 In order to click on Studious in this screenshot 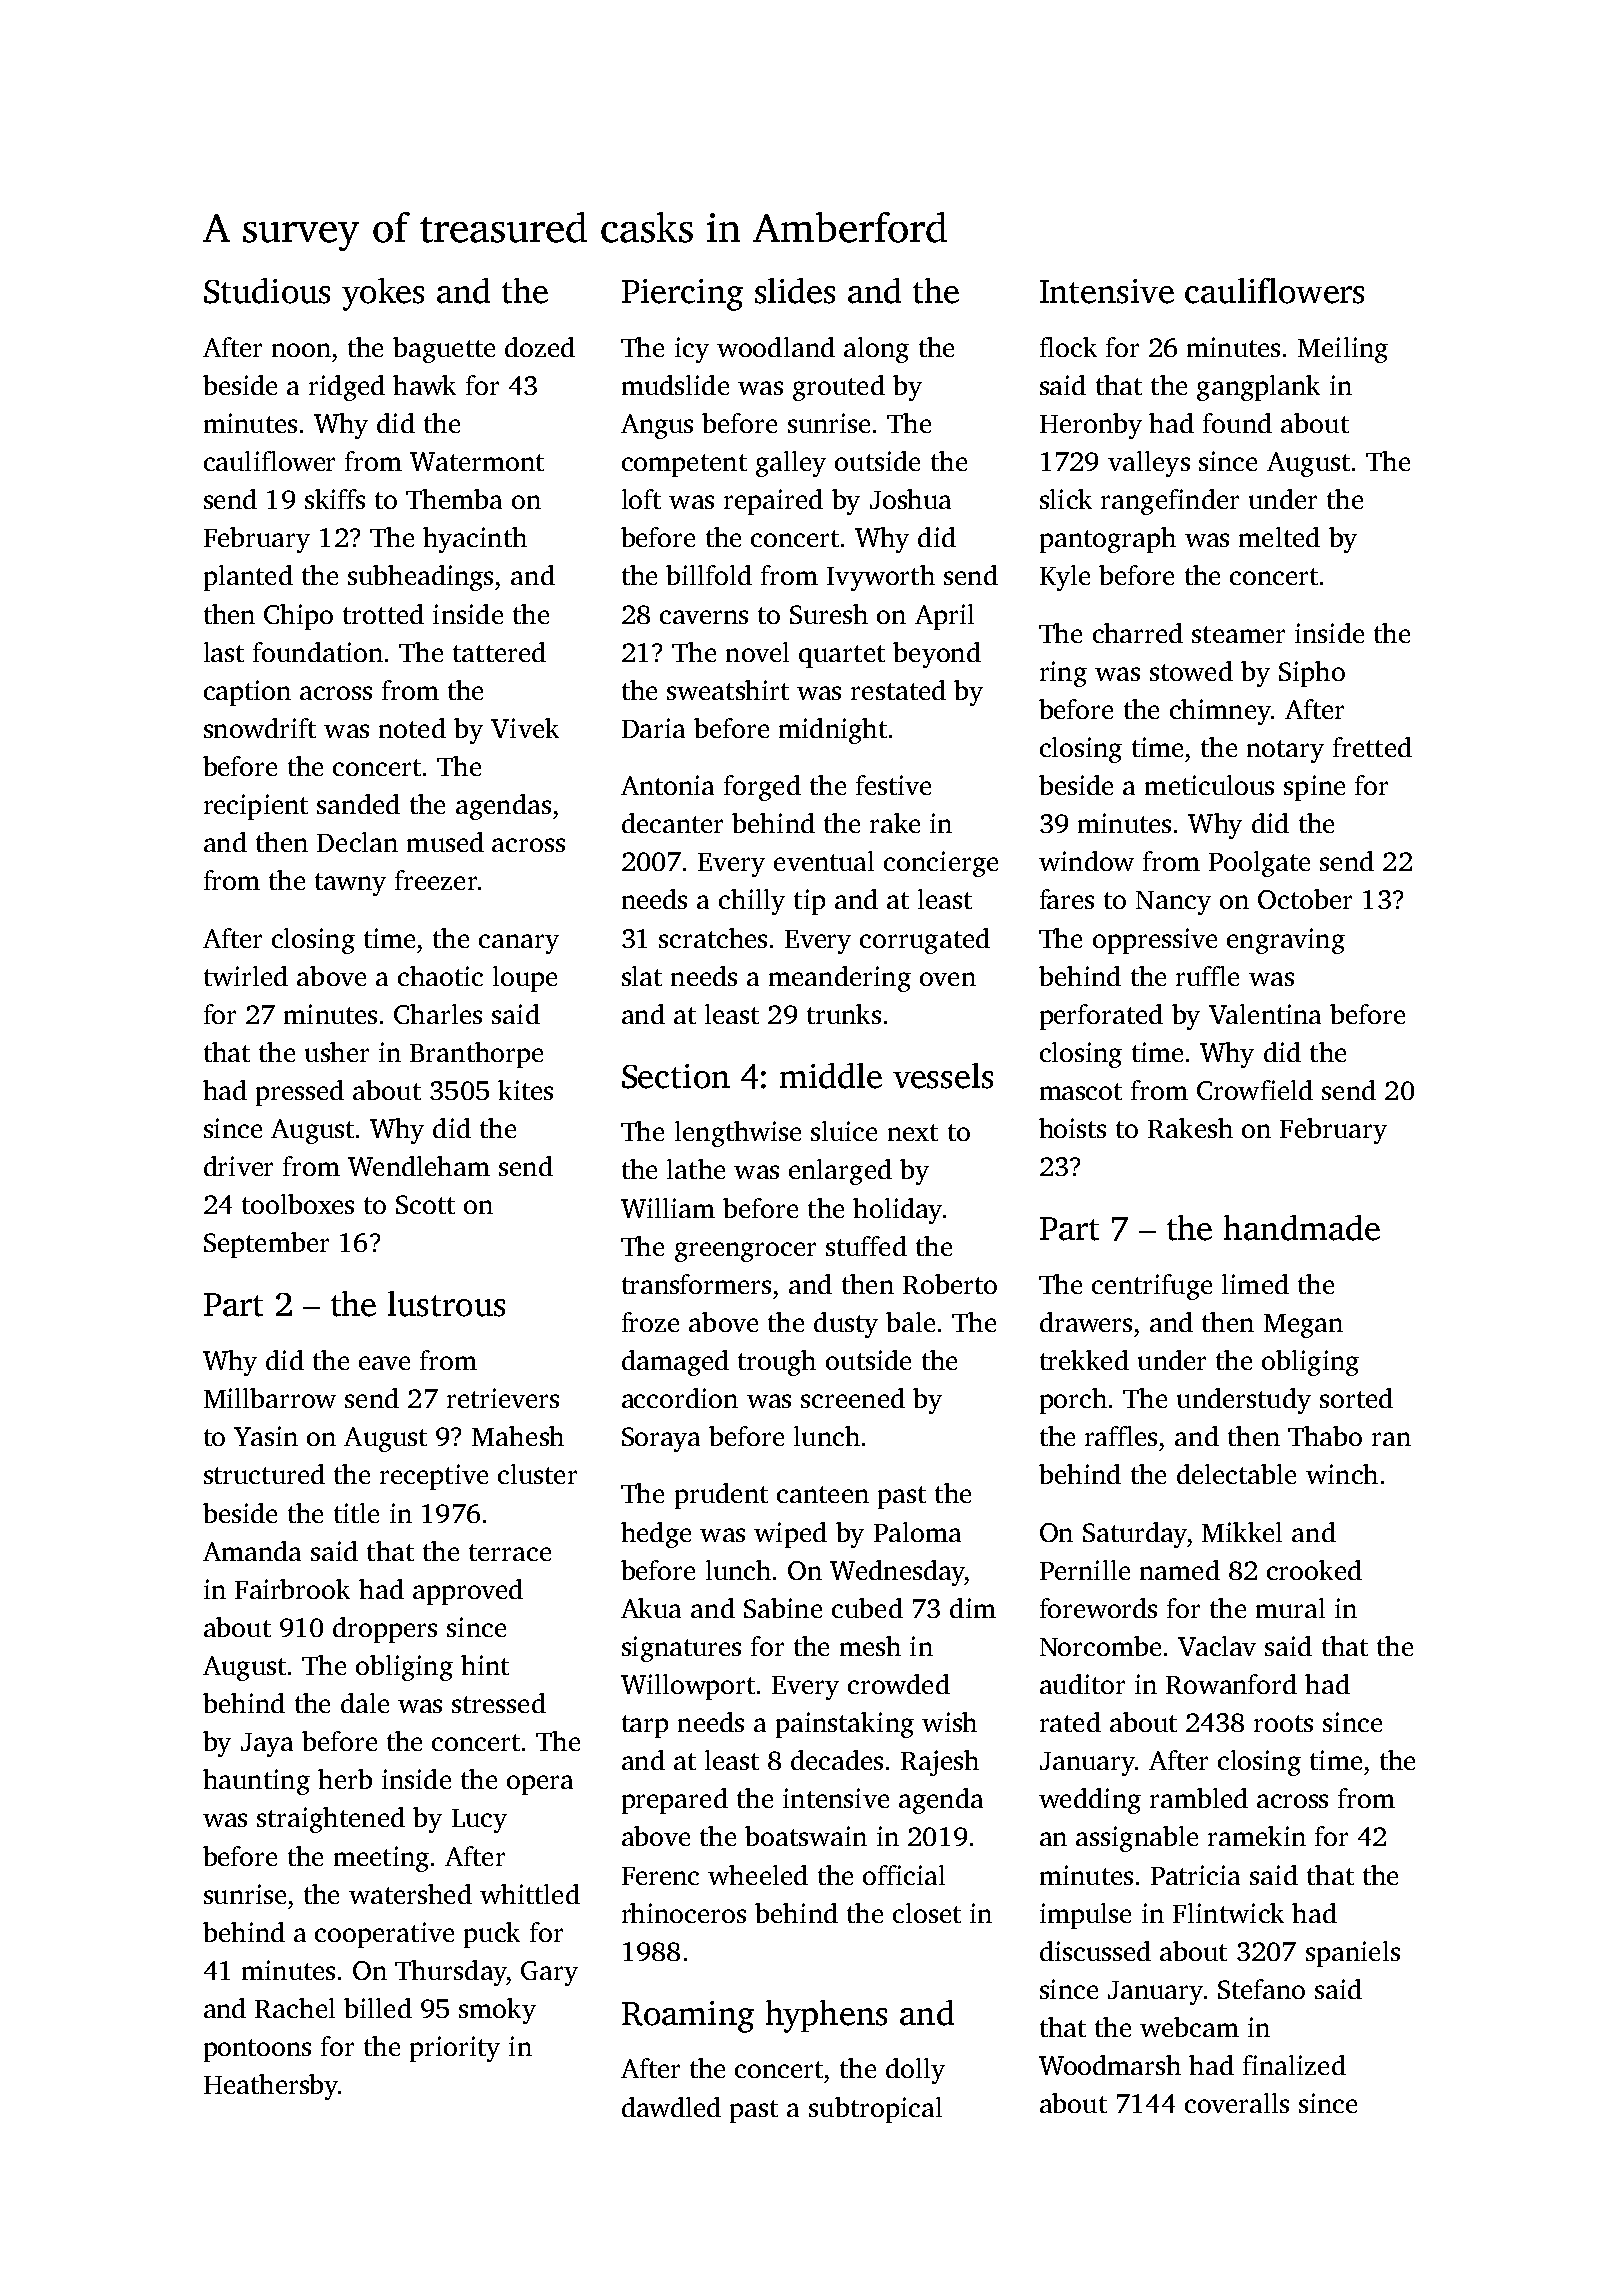, I will do `click(267, 291)`.
